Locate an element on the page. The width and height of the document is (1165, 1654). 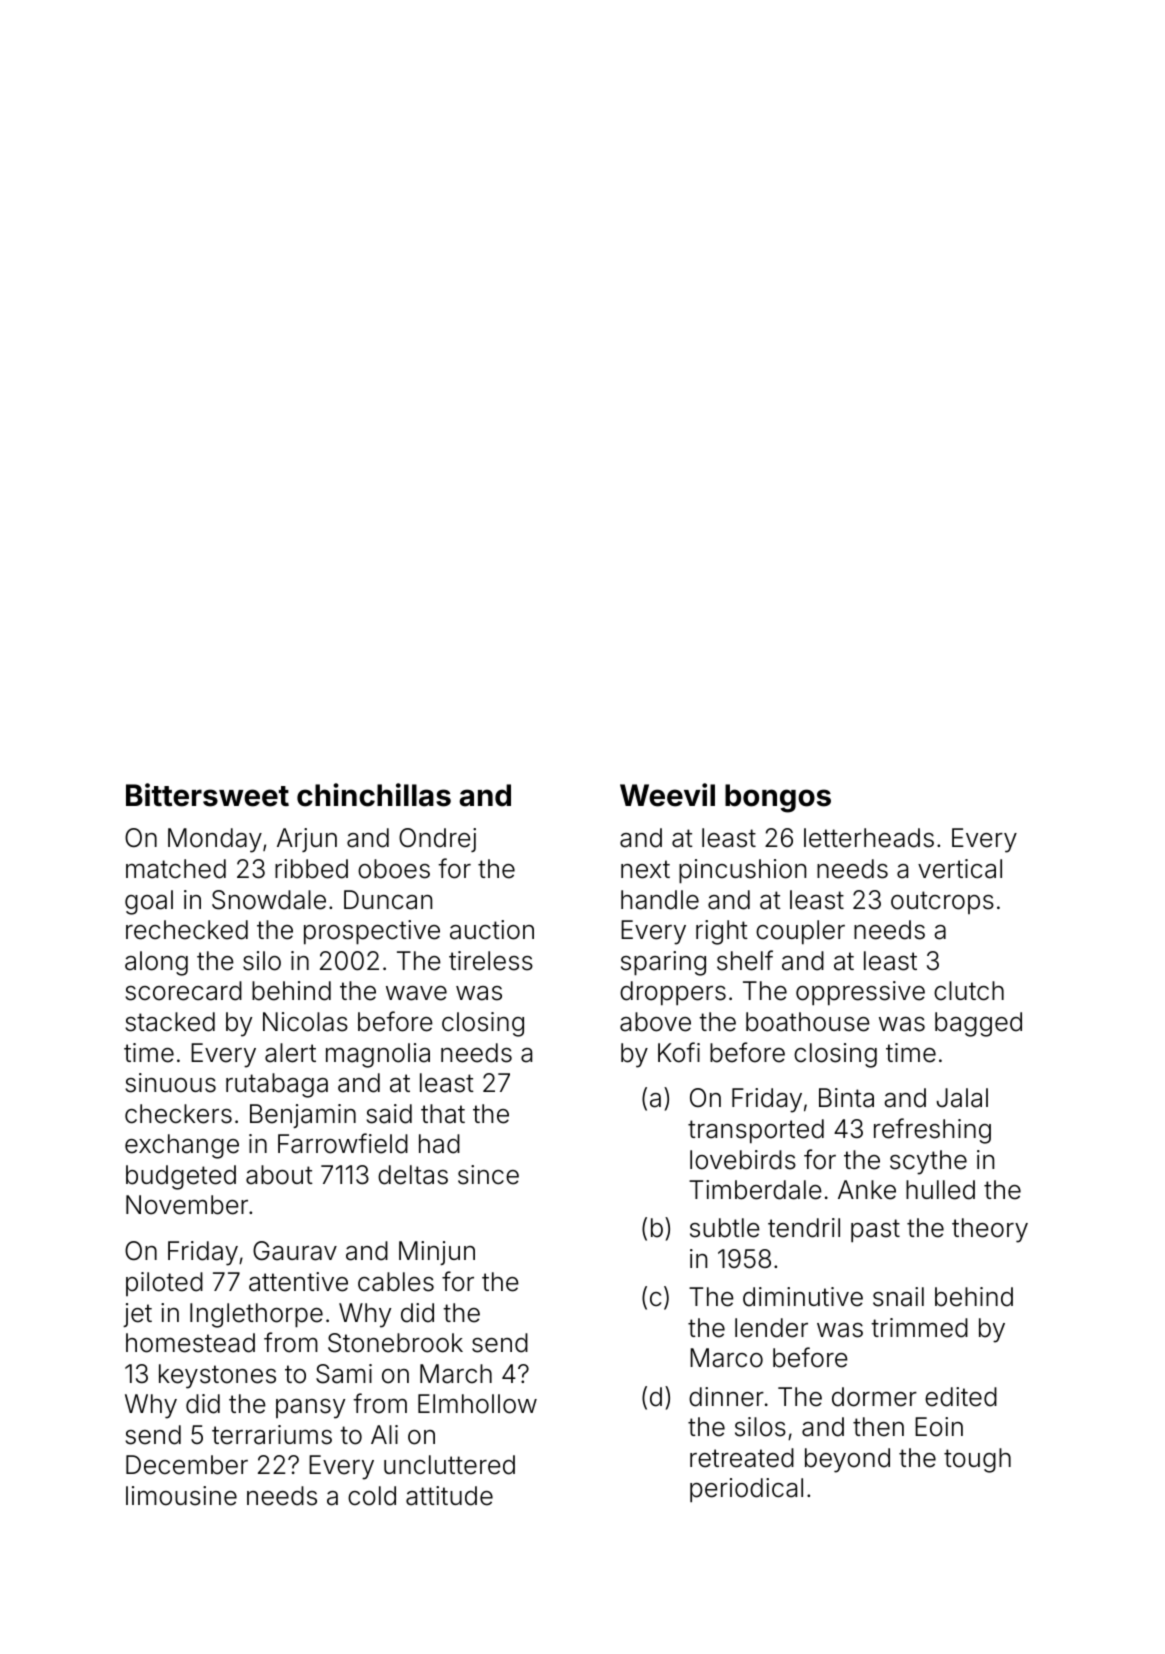
clutch is located at coordinates (969, 991).
